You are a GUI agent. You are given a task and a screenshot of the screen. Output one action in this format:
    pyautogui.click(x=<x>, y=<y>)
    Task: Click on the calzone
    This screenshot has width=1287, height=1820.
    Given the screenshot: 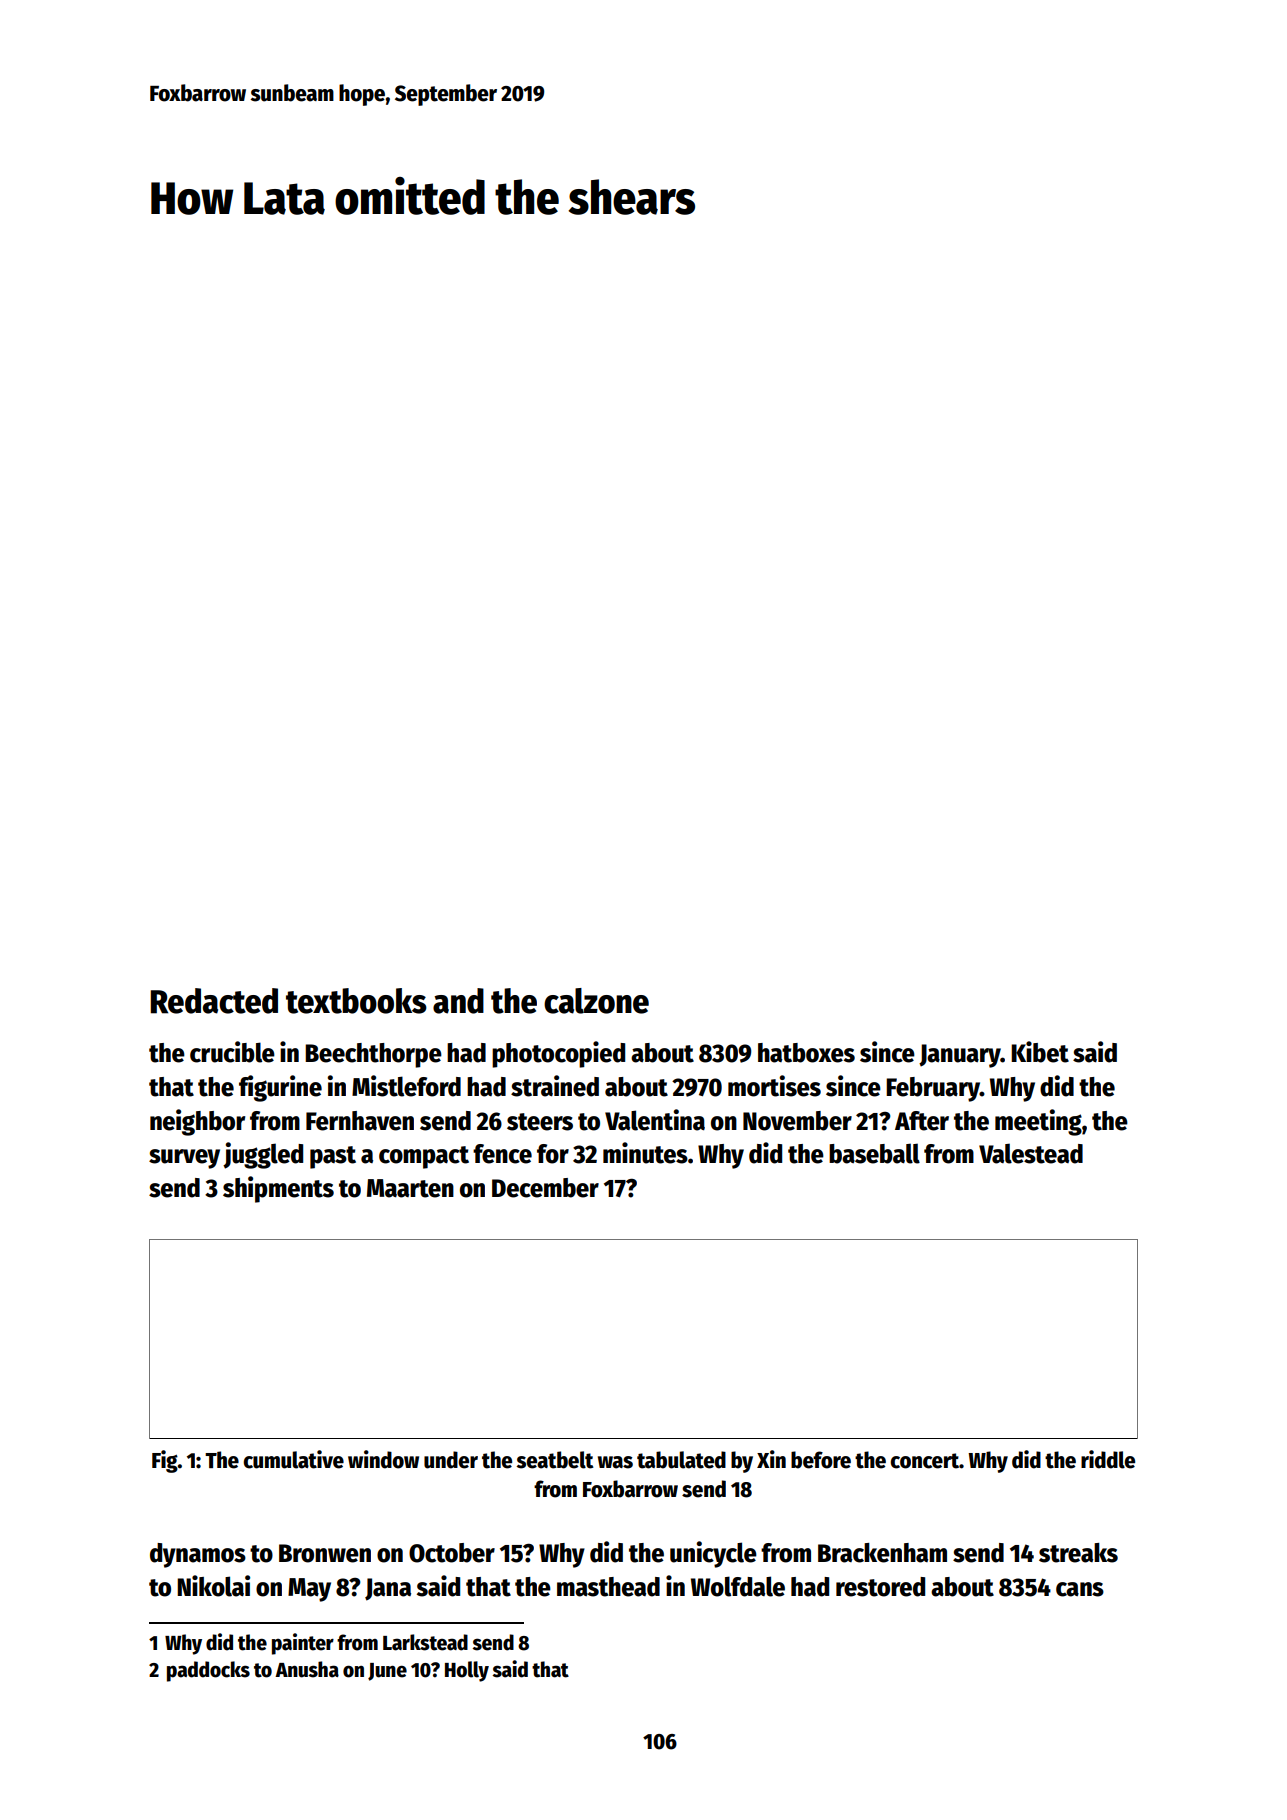 What is the action you would take?
    pyautogui.click(x=596, y=1001)
